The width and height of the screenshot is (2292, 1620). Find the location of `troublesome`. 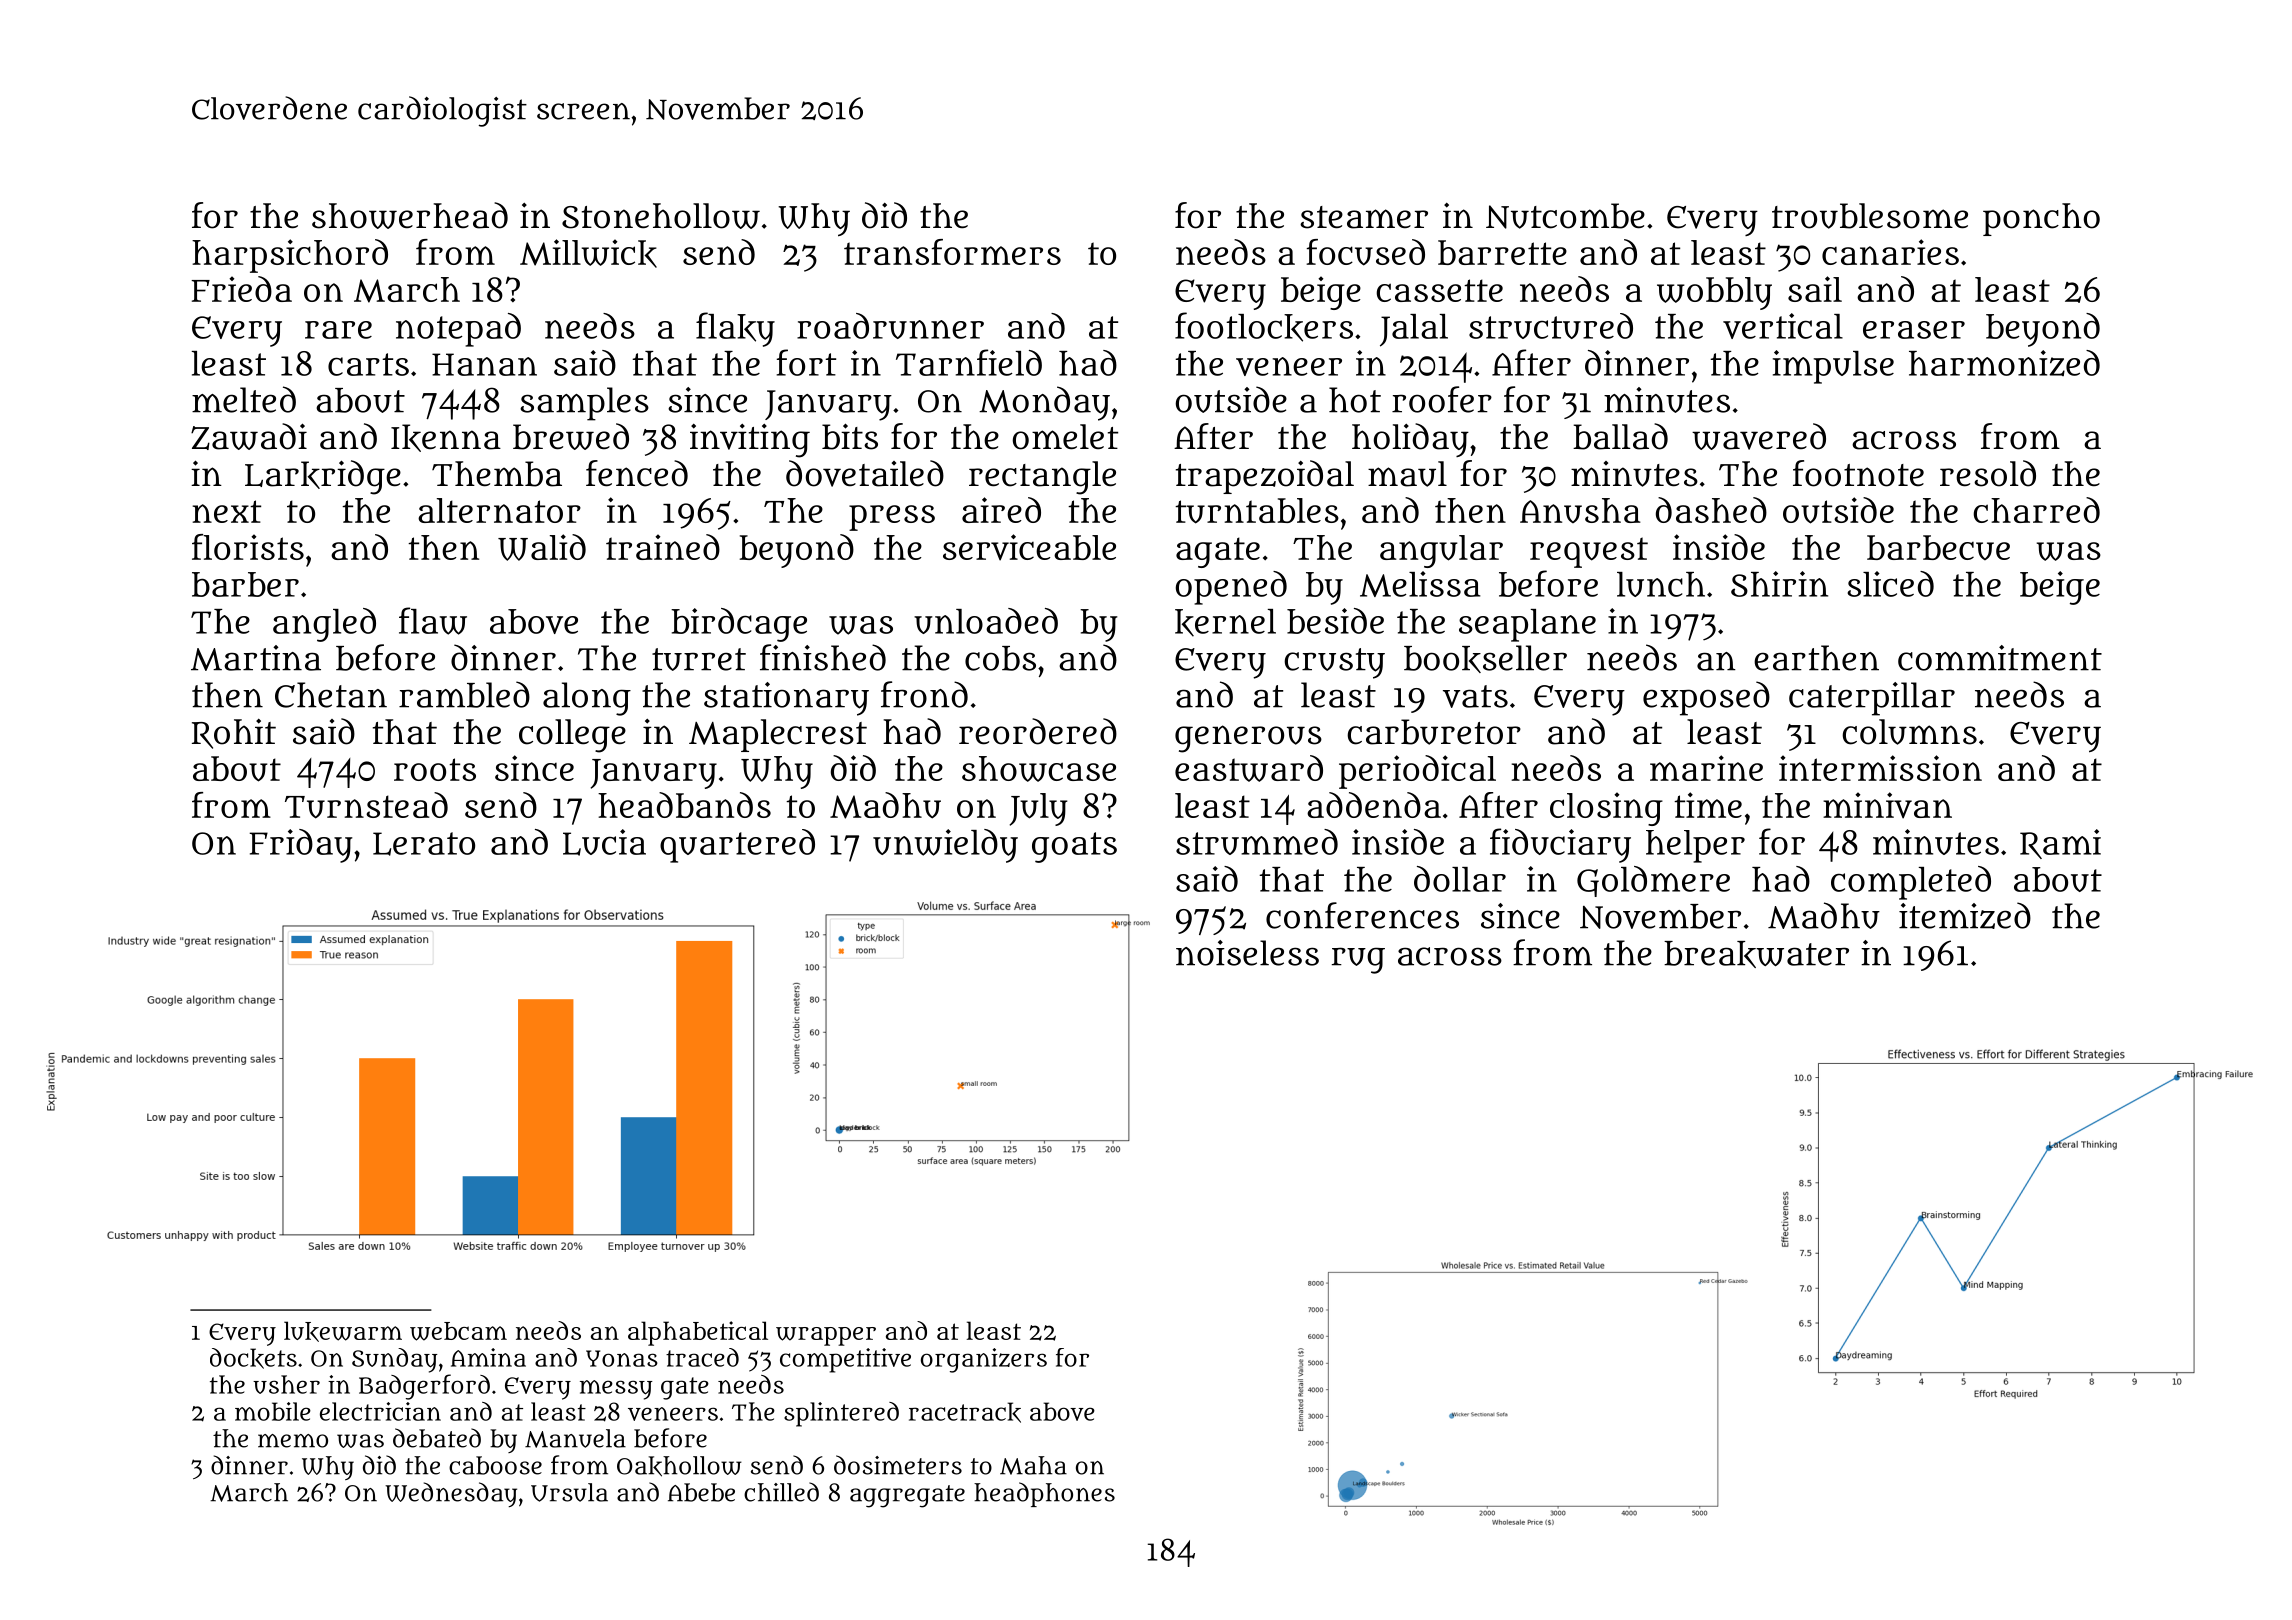

troublesome is located at coordinates (1870, 216).
